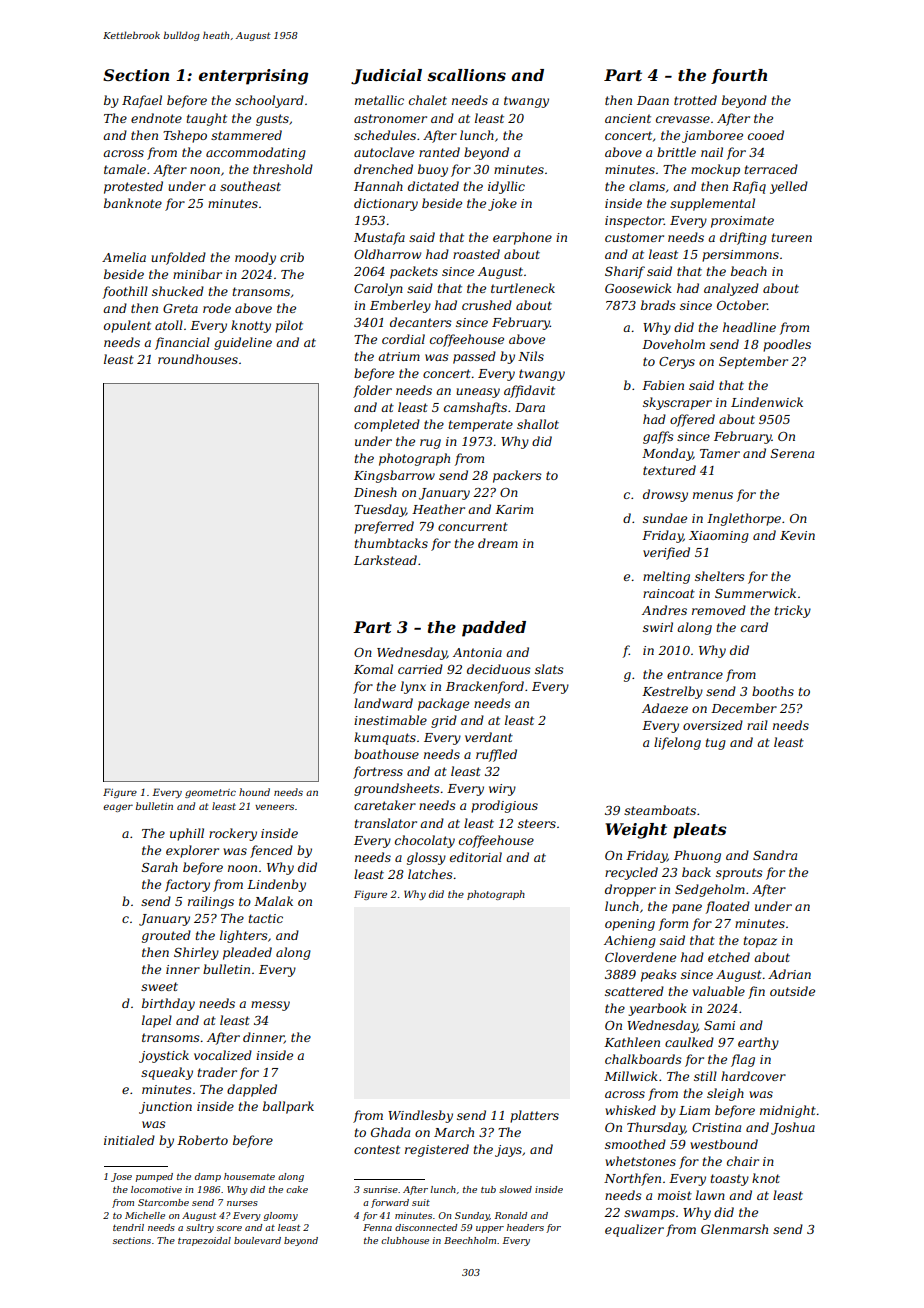  Describe the element at coordinates (243, 343) in the screenshot. I see `guideline` at that location.
